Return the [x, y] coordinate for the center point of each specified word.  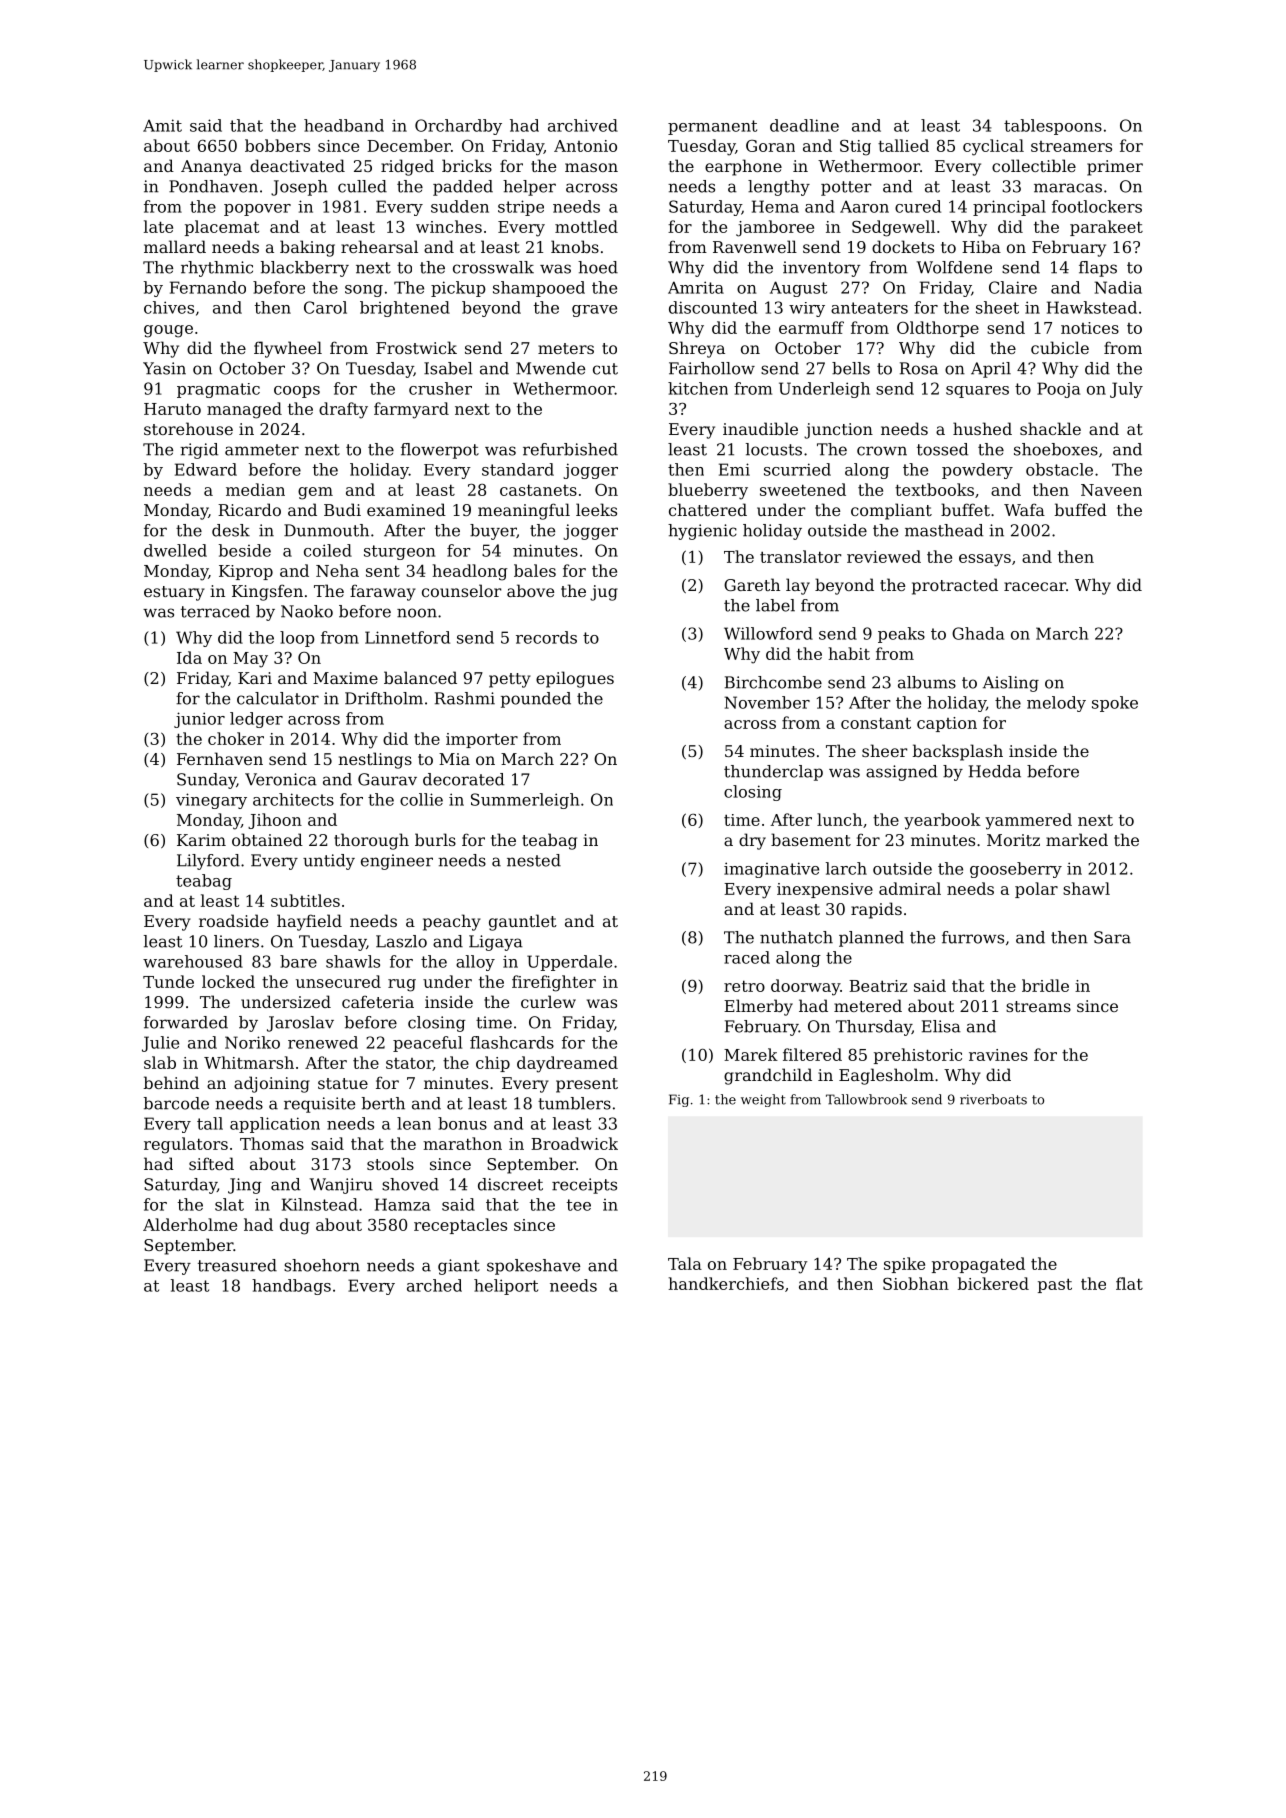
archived [583, 125]
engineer [397, 862]
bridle [1045, 985]
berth [383, 1103]
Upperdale [569, 963]
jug [604, 593]
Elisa [941, 1026]
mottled [586, 226]
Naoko [307, 611]
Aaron [864, 207]
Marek [751, 1054]
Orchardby [458, 127]
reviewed [884, 556]
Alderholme [190, 1224]
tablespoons [1053, 127]
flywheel [288, 349]
